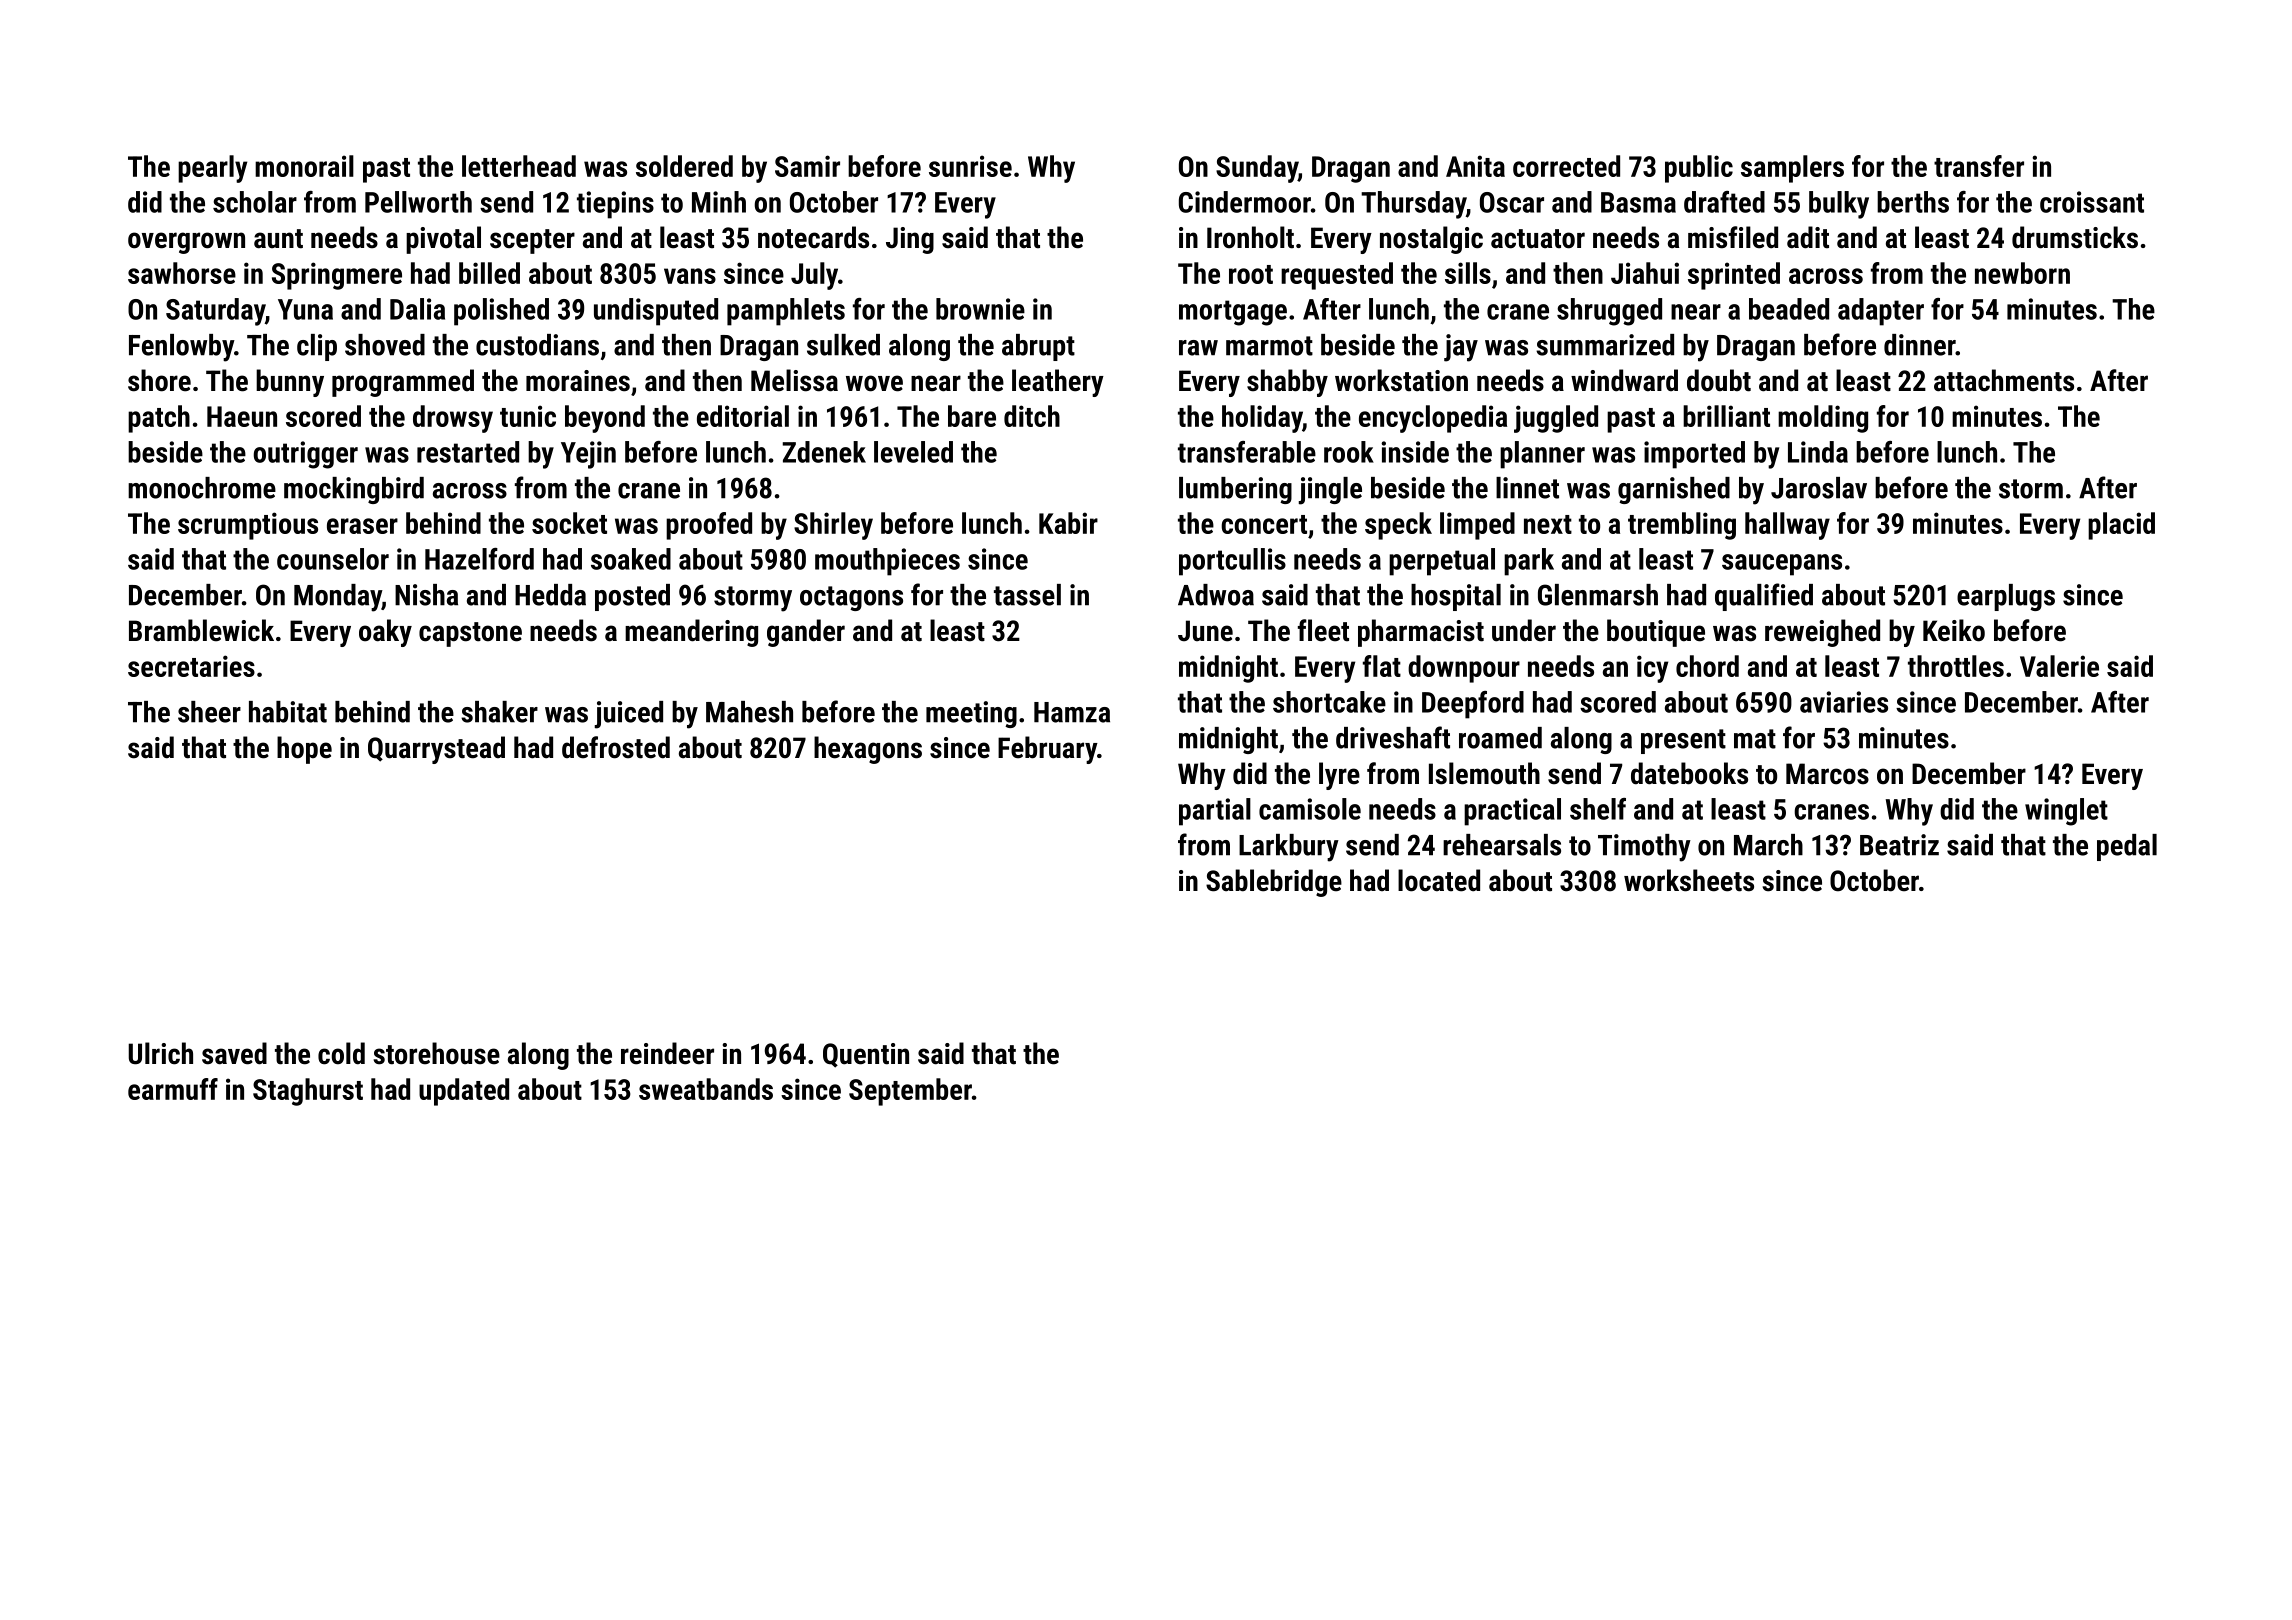 This screenshot has width=2292, height=1620. Describe the element at coordinates (1257, 169) in the screenshot. I see `Sunday` at that location.
